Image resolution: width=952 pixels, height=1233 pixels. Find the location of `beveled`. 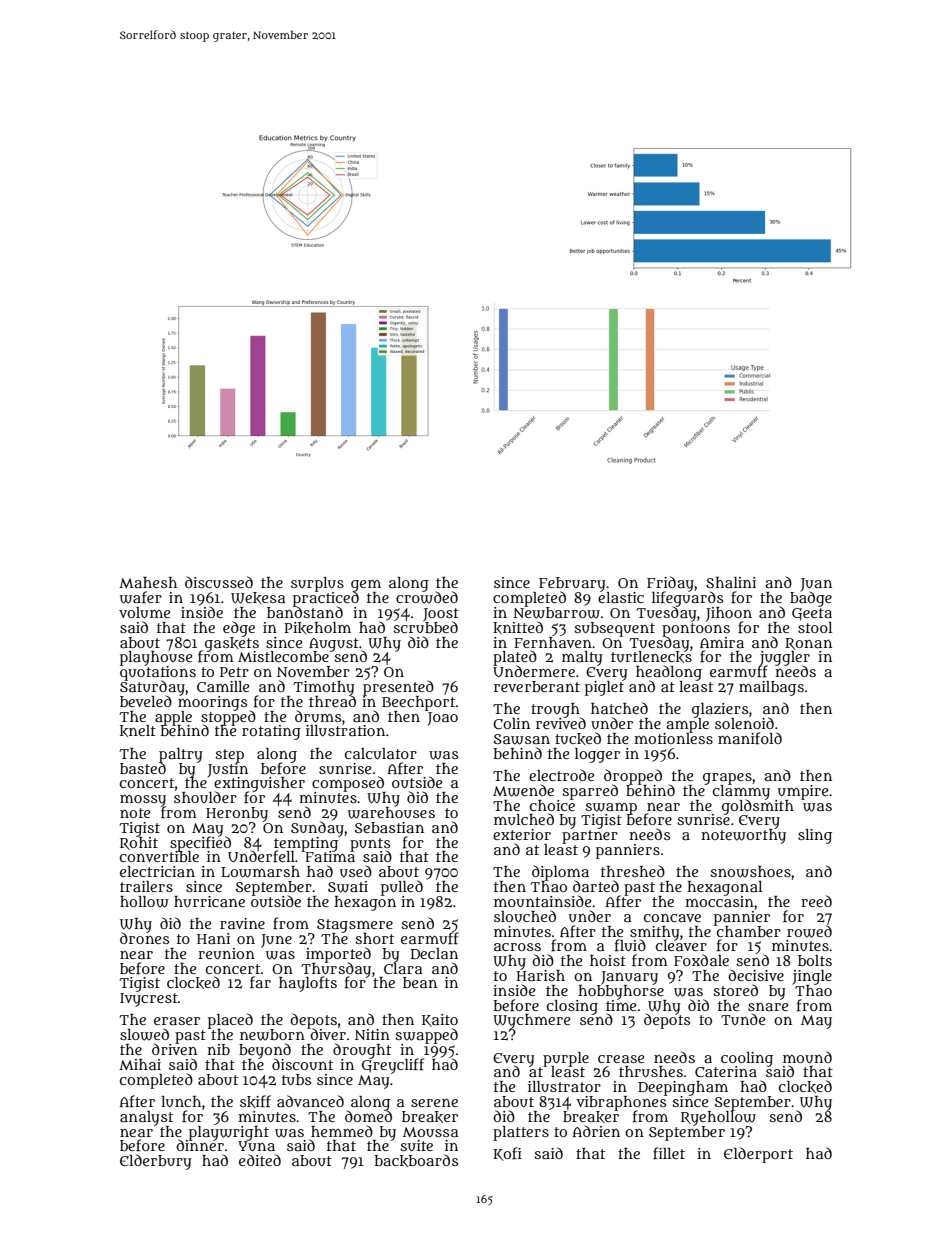

beveled is located at coordinates (146, 701).
